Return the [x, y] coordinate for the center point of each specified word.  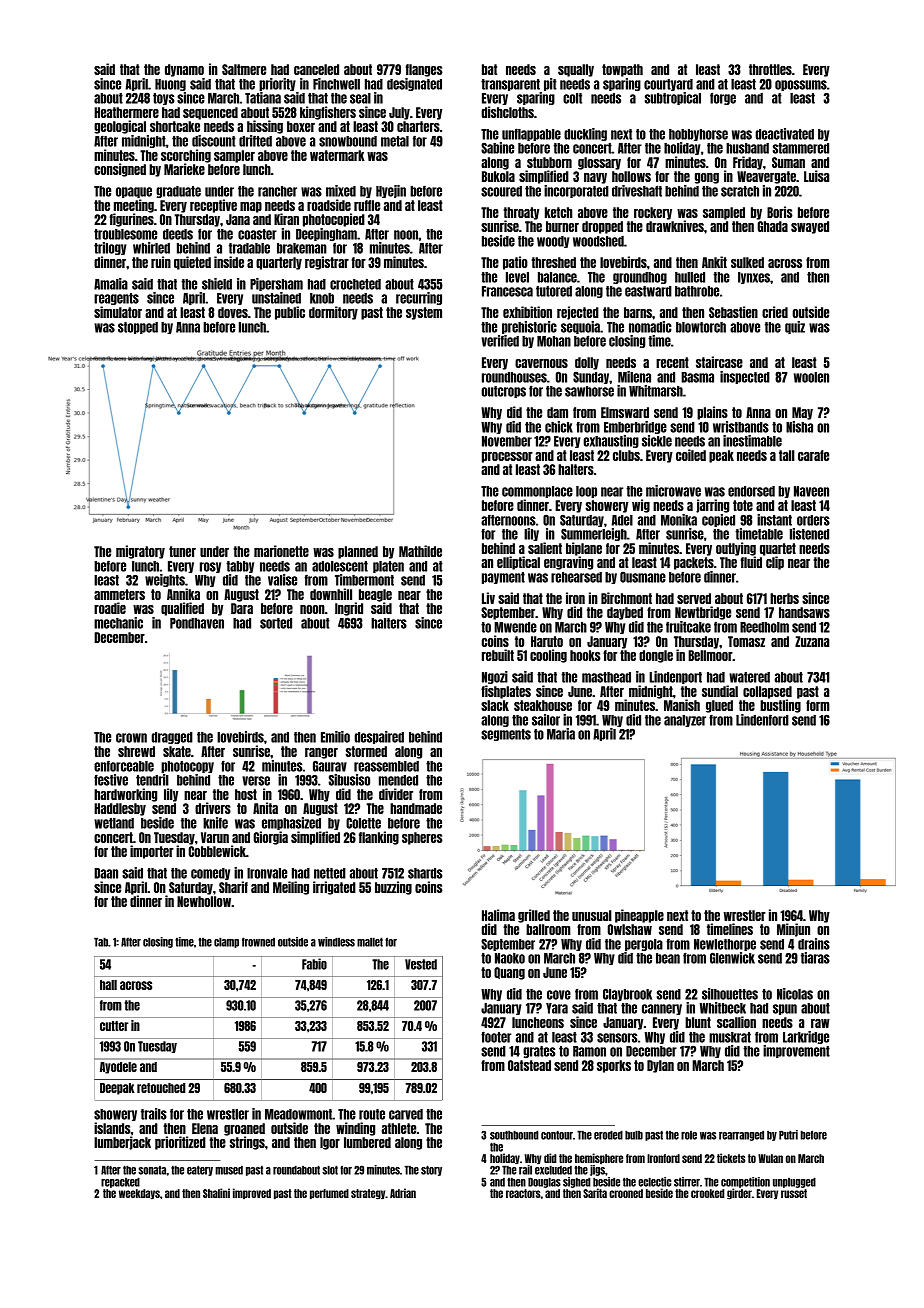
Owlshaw [630, 929]
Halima [498, 915]
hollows [631, 176]
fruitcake [688, 627]
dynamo [184, 70]
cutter [114, 1026]
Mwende [515, 627]
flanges [424, 70]
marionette [281, 551]
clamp [226, 942]
